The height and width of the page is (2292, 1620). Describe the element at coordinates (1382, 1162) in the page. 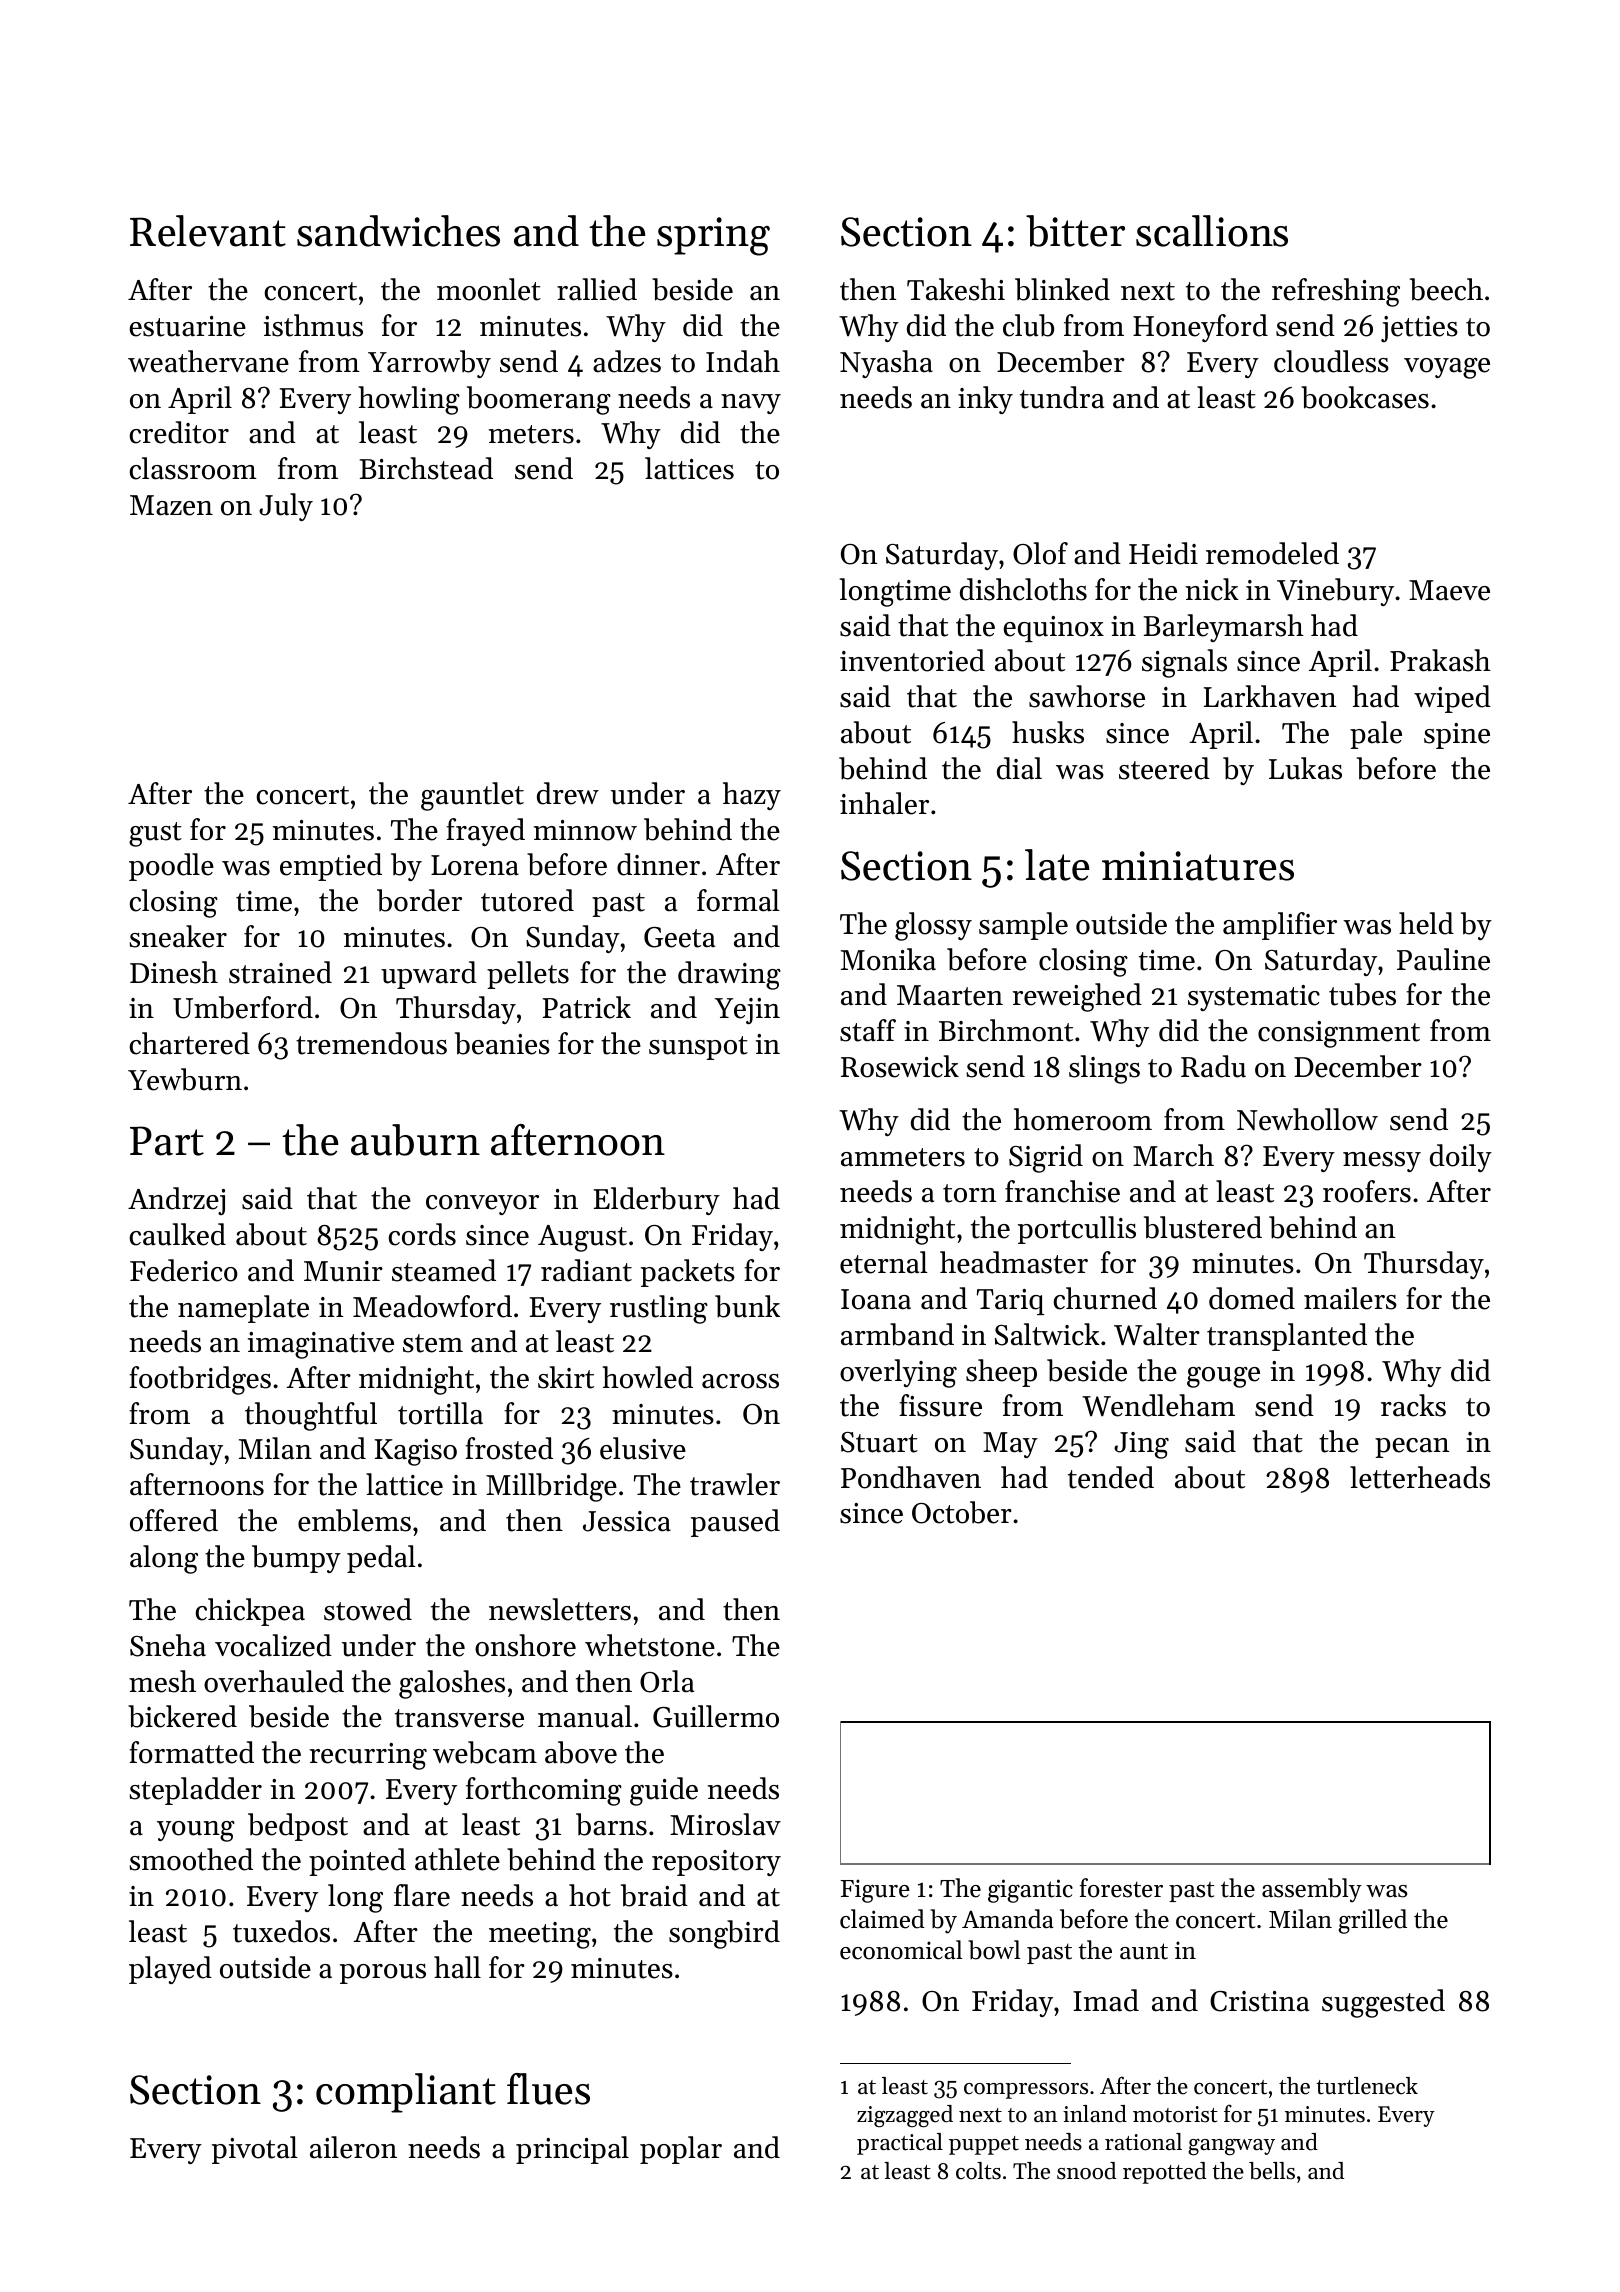

I see `messy` at that location.
